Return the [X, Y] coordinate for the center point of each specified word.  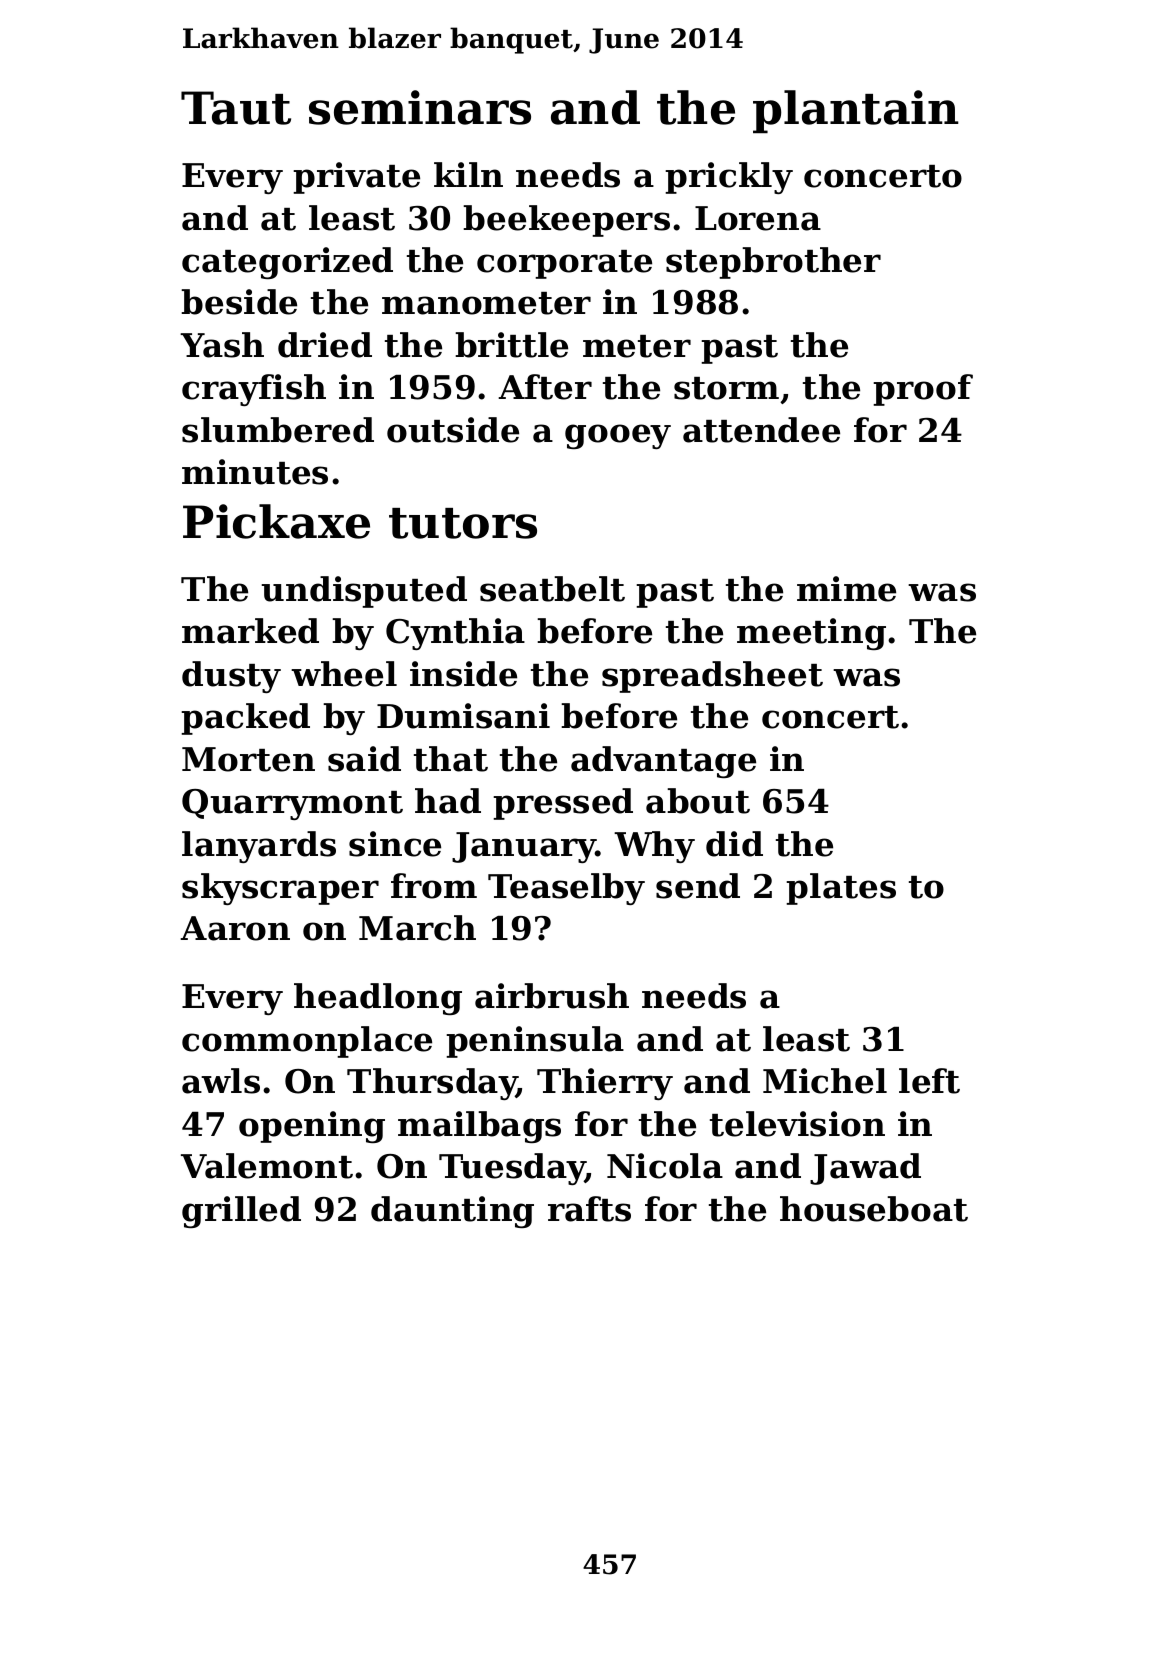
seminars [420, 107]
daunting [452, 1212]
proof [923, 390]
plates [841, 889]
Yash [222, 345]
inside [463, 674]
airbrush [552, 996]
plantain [856, 111]
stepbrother [773, 263]
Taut [236, 108]
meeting [811, 634]
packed [245, 719]
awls [221, 1081]
